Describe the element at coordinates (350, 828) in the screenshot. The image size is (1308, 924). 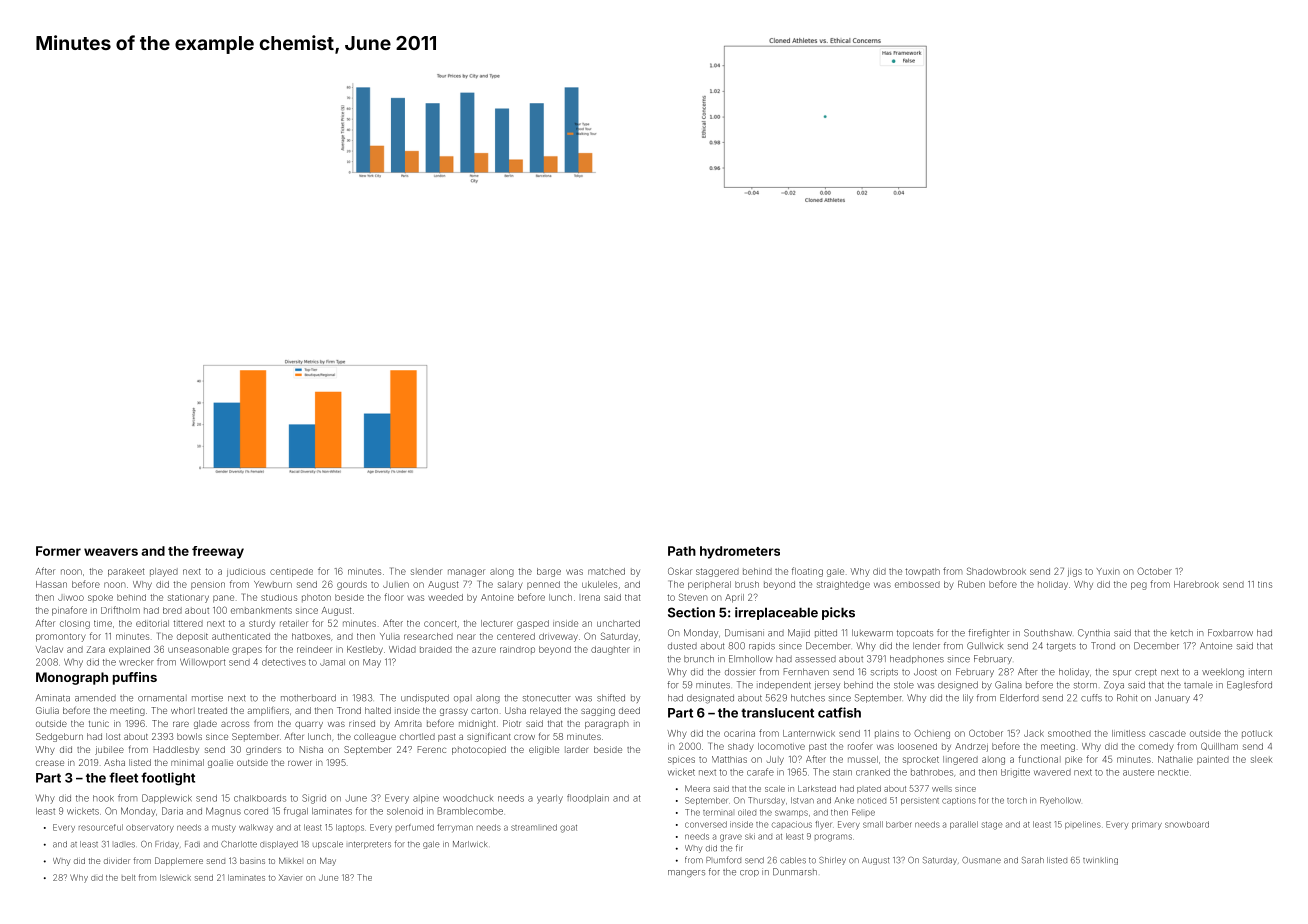
I see `laptops` at that location.
